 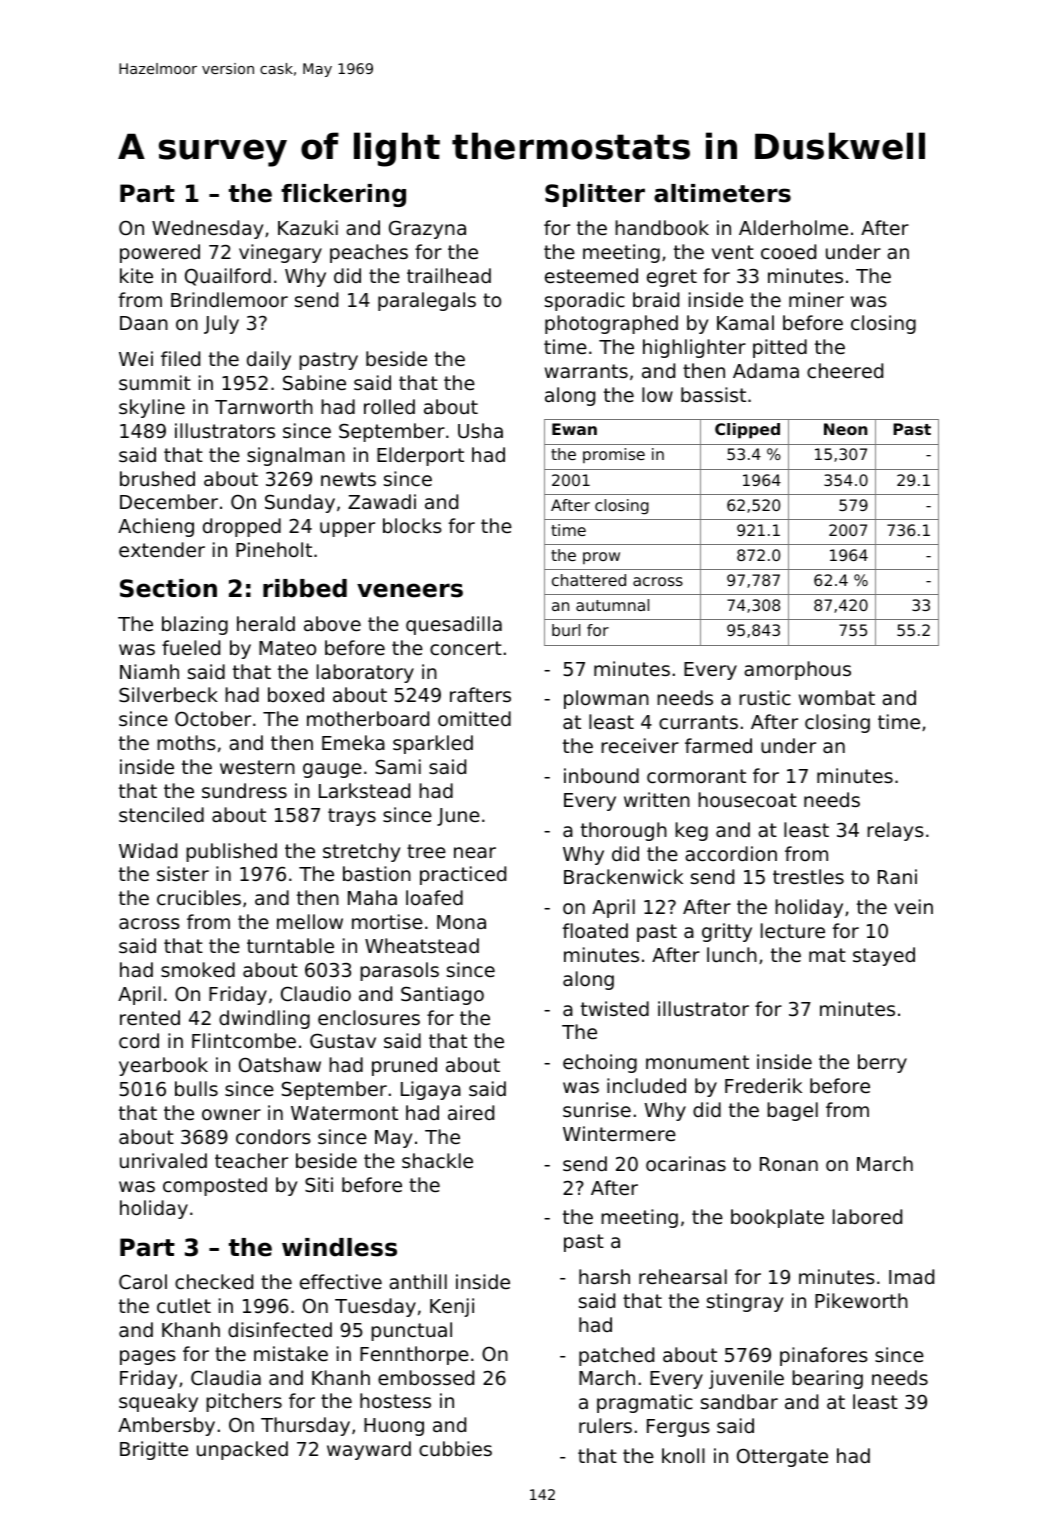 I want to click on gauge, so click(x=332, y=770).
